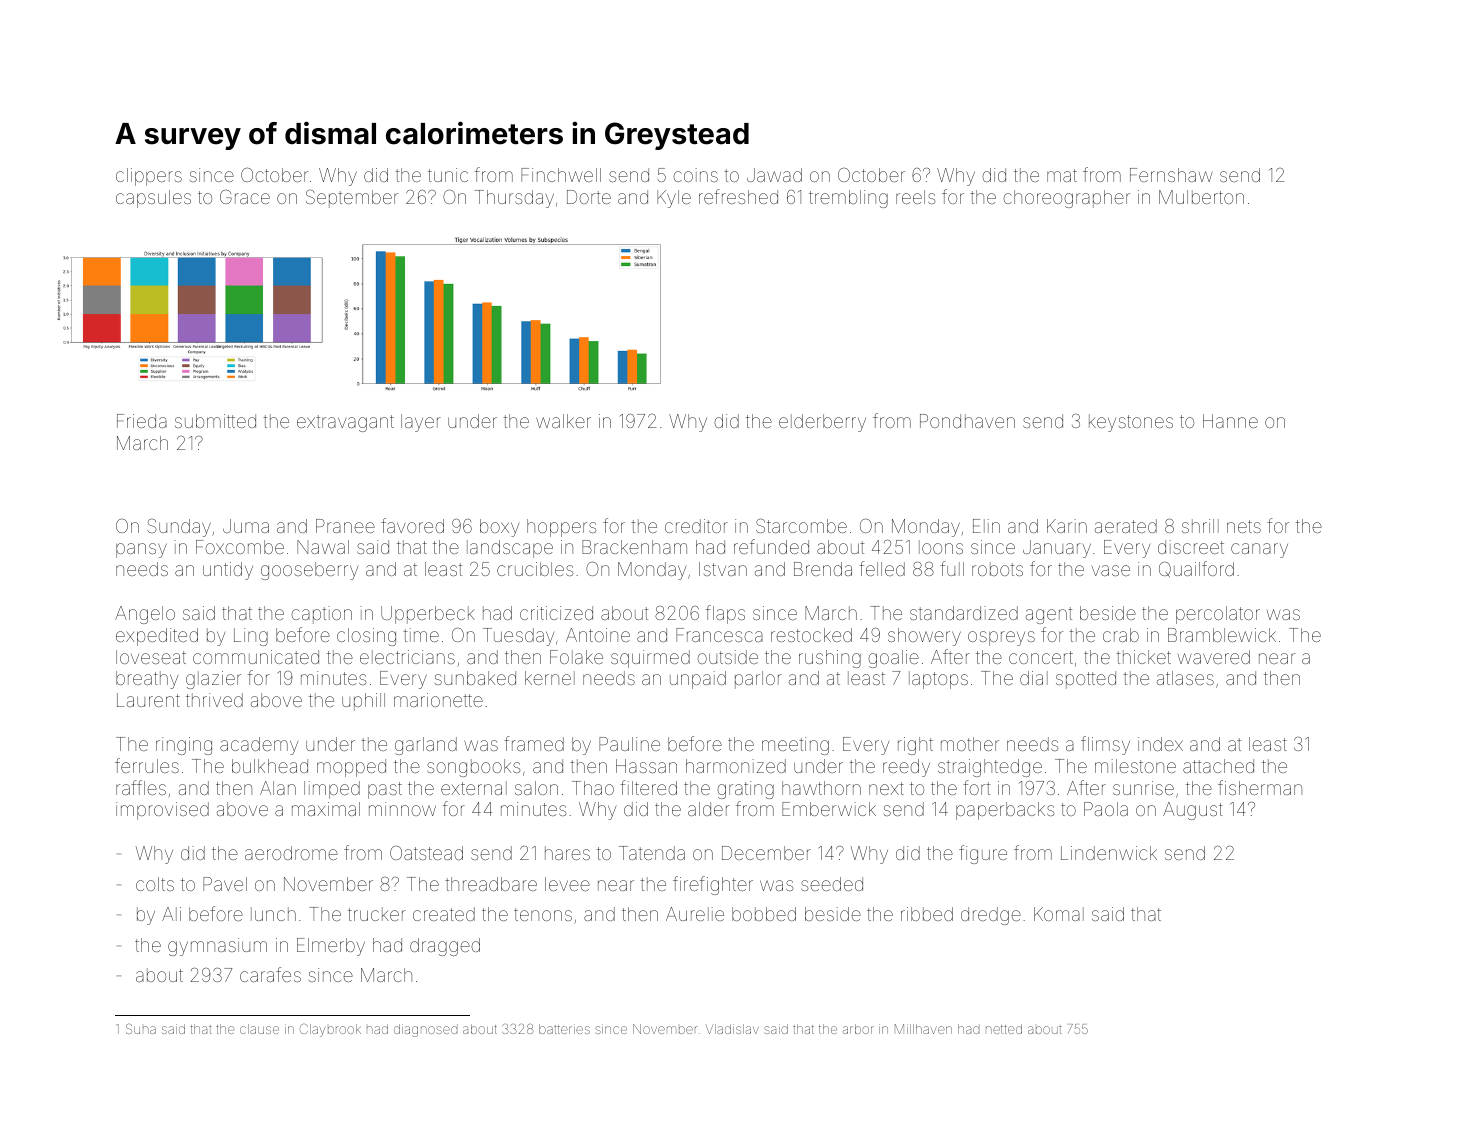 The height and width of the screenshot is (1126, 1457). Describe the element at coordinates (1171, 175) in the screenshot. I see `Fernshaw` at that location.
